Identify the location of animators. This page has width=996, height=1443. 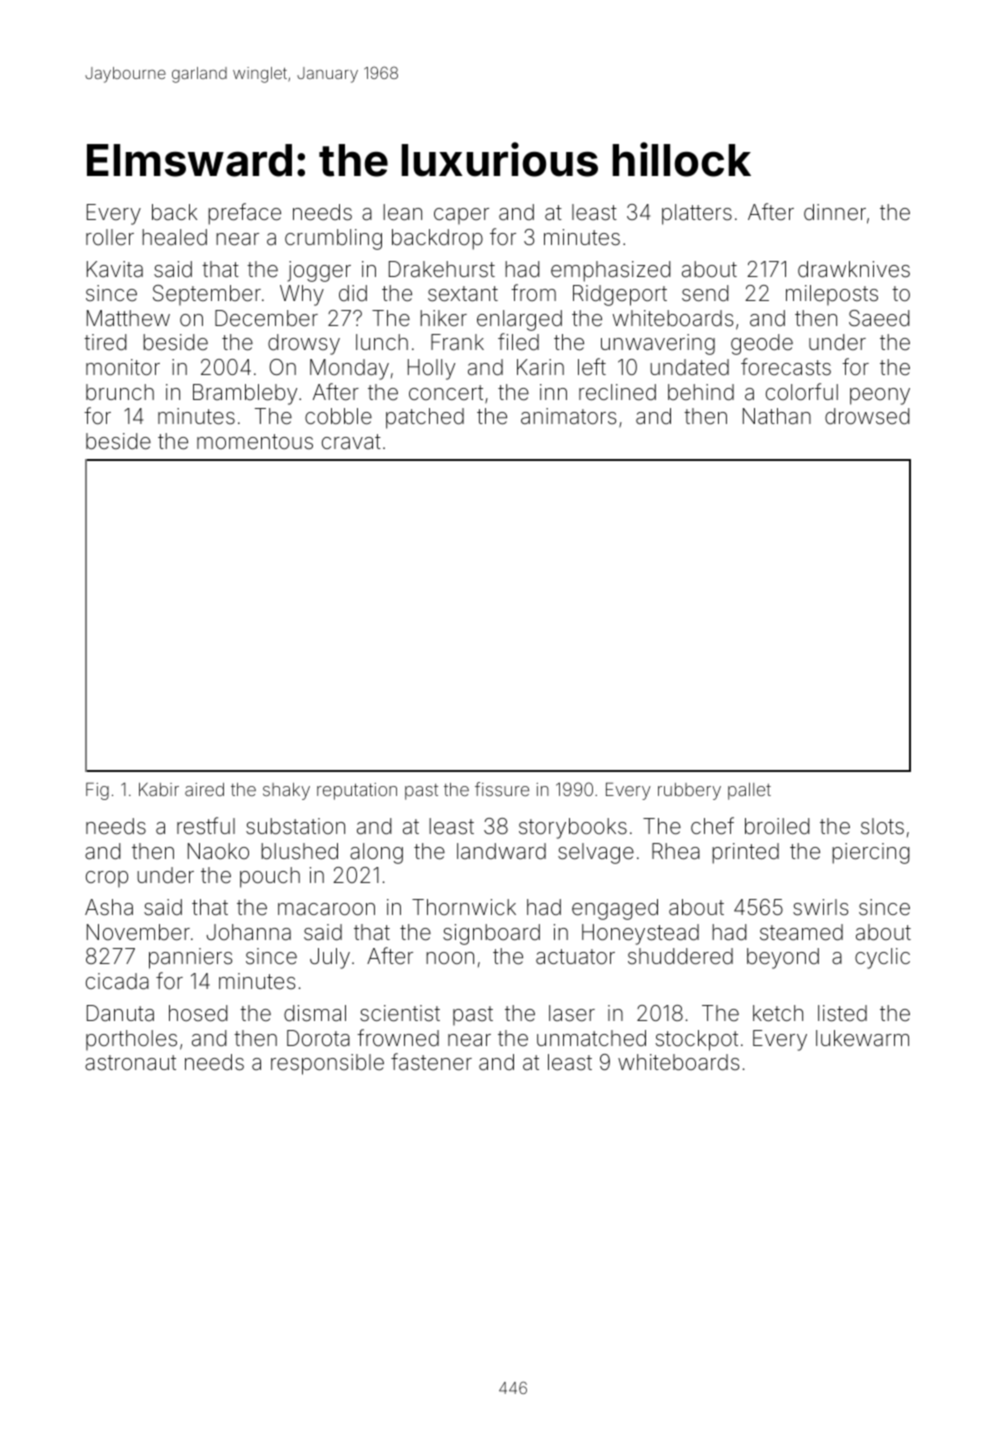
(568, 416).
